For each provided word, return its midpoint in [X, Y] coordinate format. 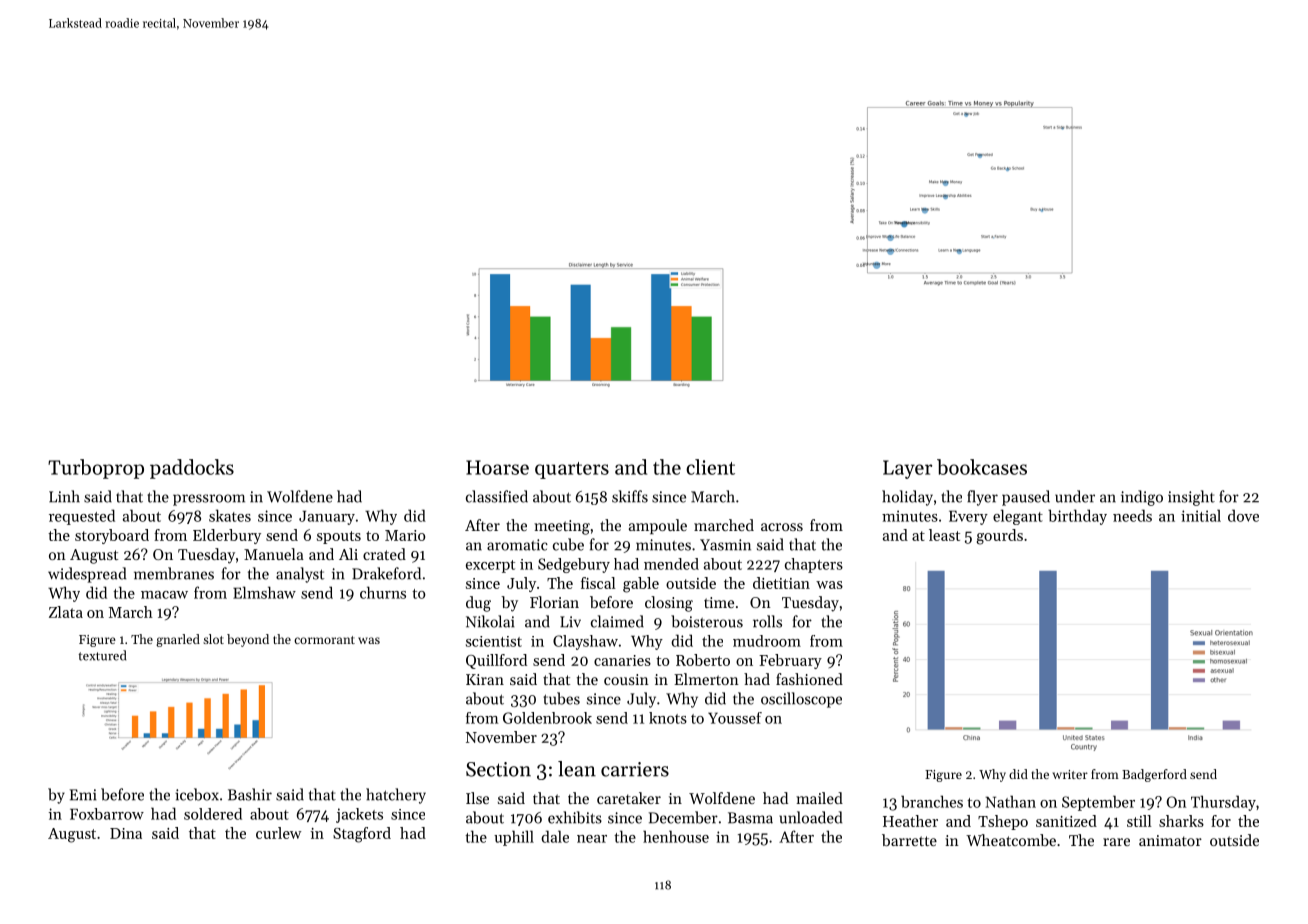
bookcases [982, 467]
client [710, 467]
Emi [83, 795]
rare [1116, 842]
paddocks [192, 469]
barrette [909, 840]
